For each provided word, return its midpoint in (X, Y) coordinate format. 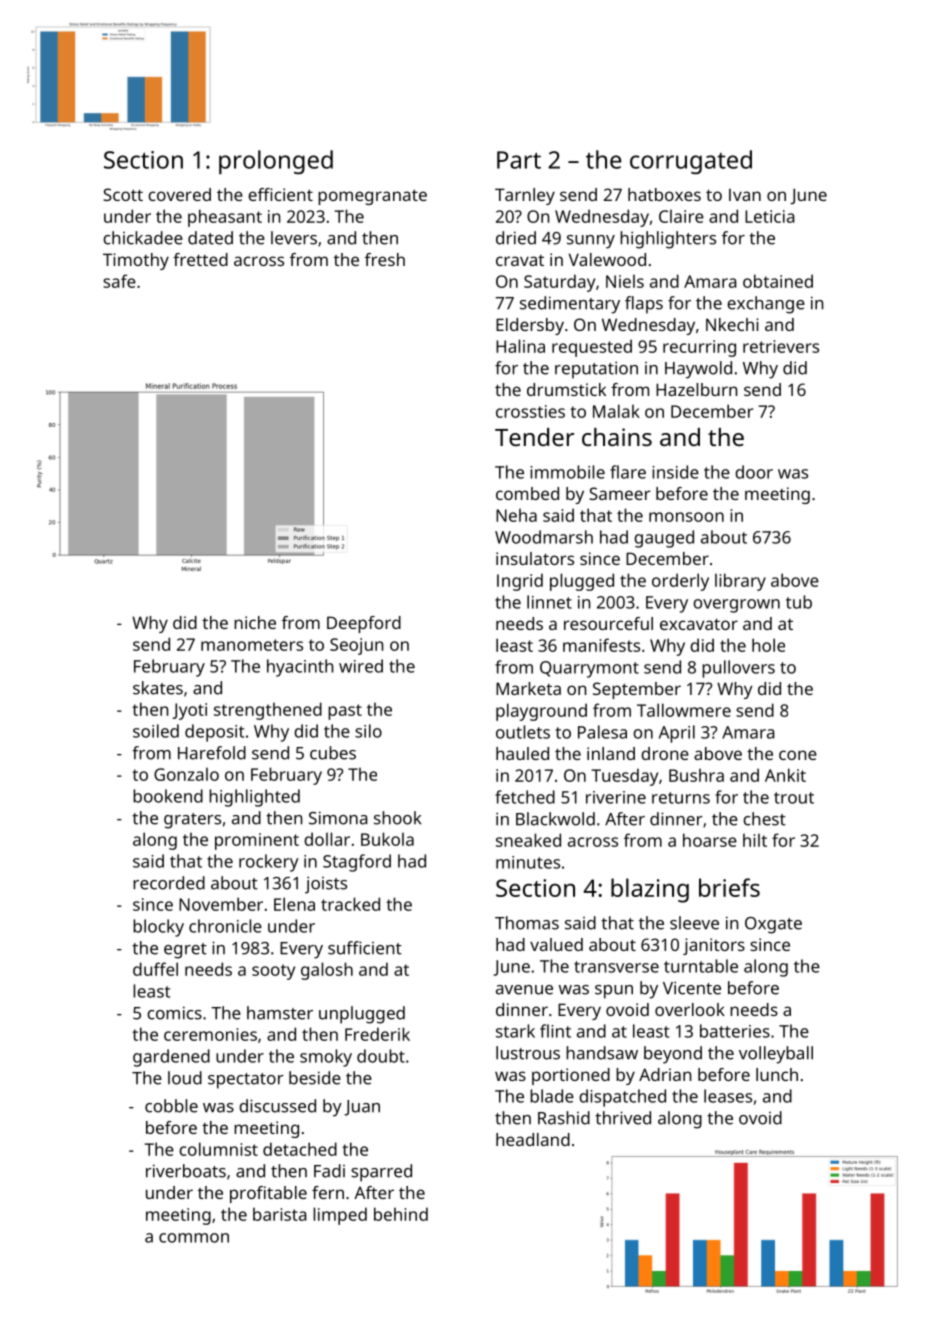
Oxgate (773, 925)
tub (799, 602)
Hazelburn (696, 389)
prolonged (276, 162)
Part (519, 160)
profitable (268, 1194)
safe (119, 281)
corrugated (691, 162)
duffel (155, 969)
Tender (534, 437)
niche (255, 622)
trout (794, 798)
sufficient (365, 948)
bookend (168, 796)
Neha (516, 515)
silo (368, 731)
